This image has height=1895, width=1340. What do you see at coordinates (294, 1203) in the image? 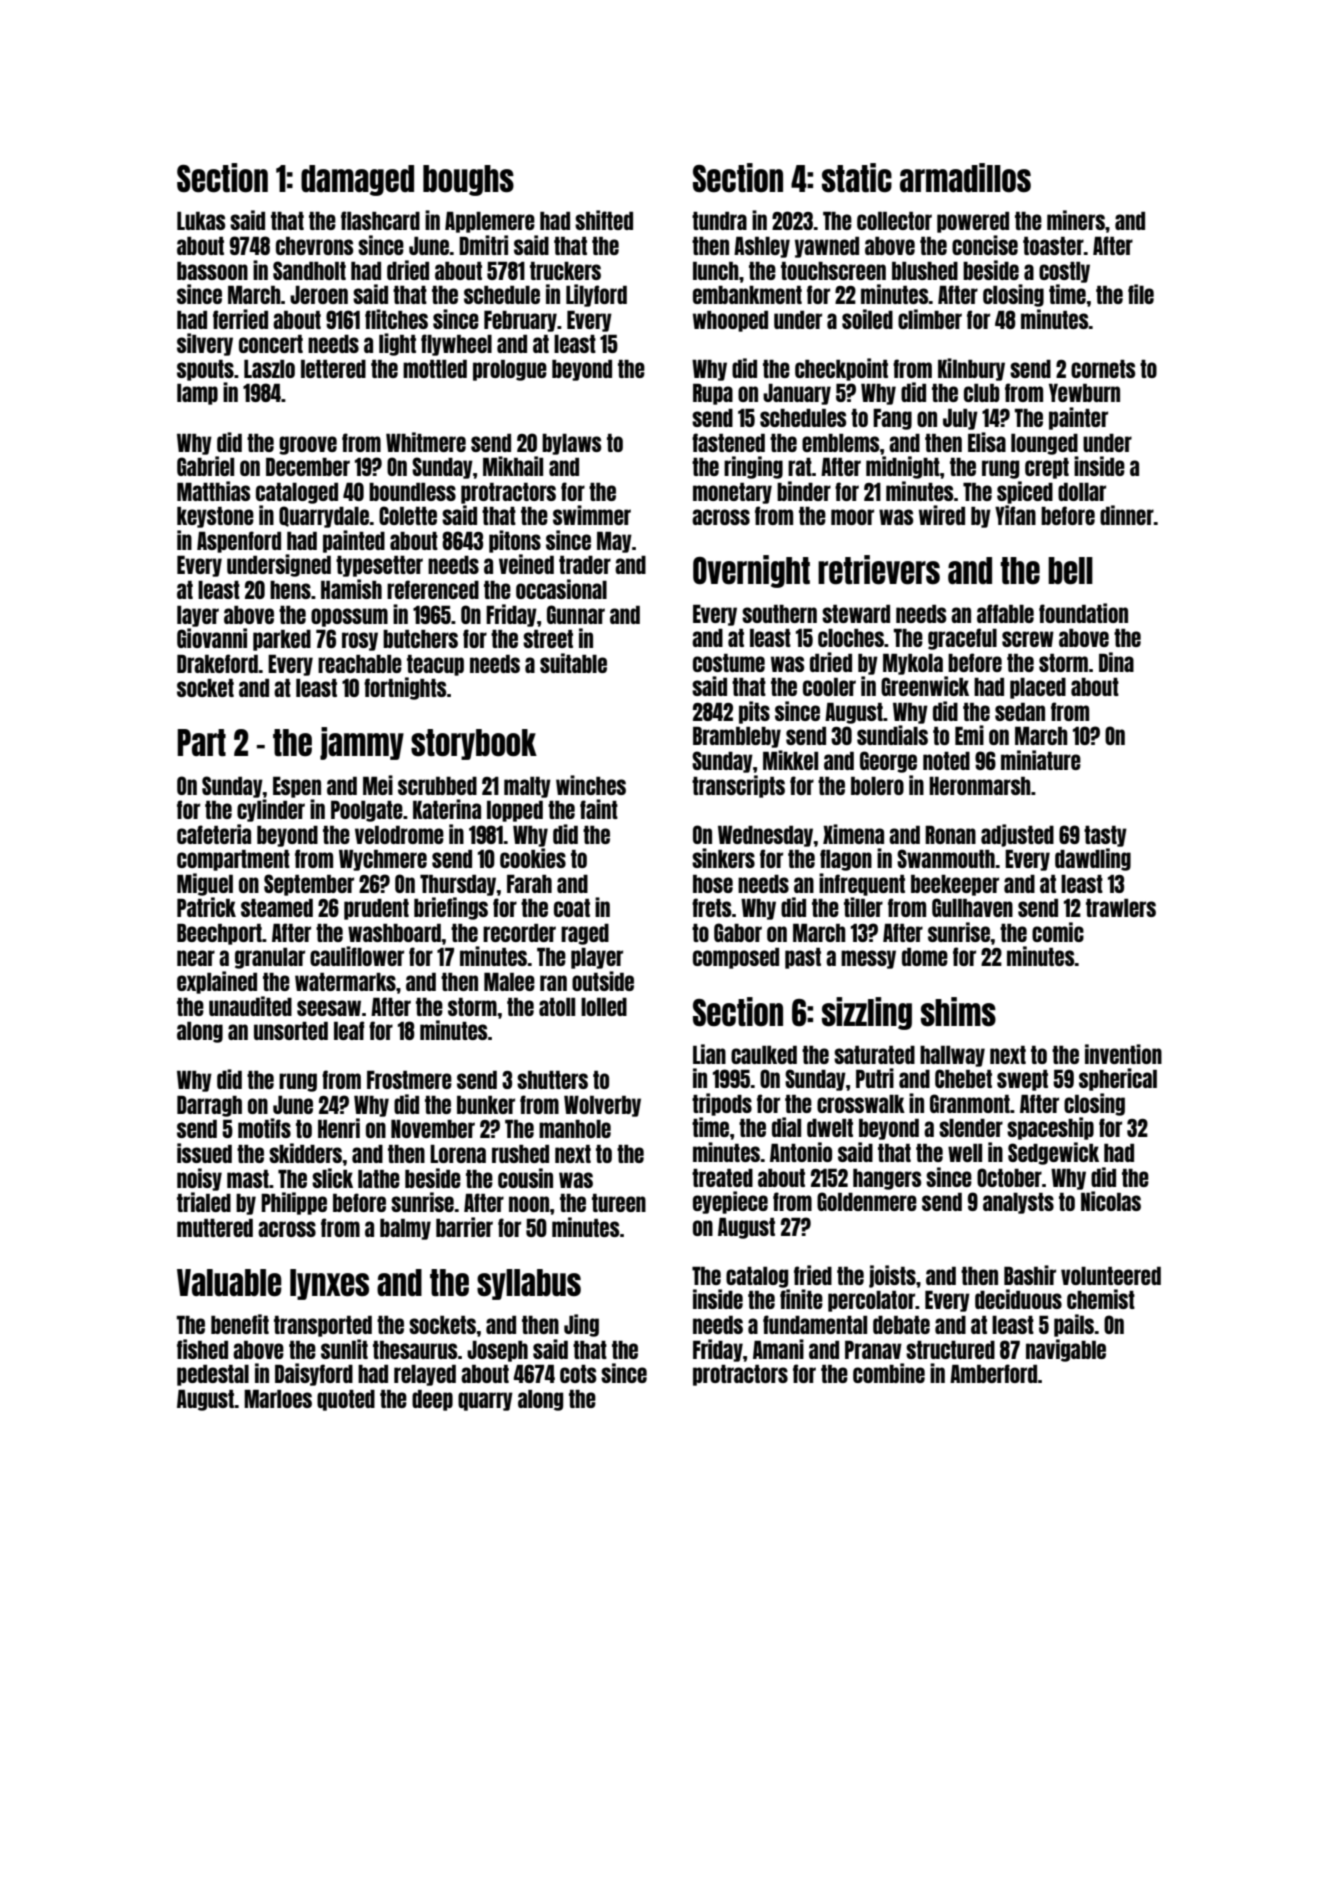
I see `Philippe` at bounding box center [294, 1203].
